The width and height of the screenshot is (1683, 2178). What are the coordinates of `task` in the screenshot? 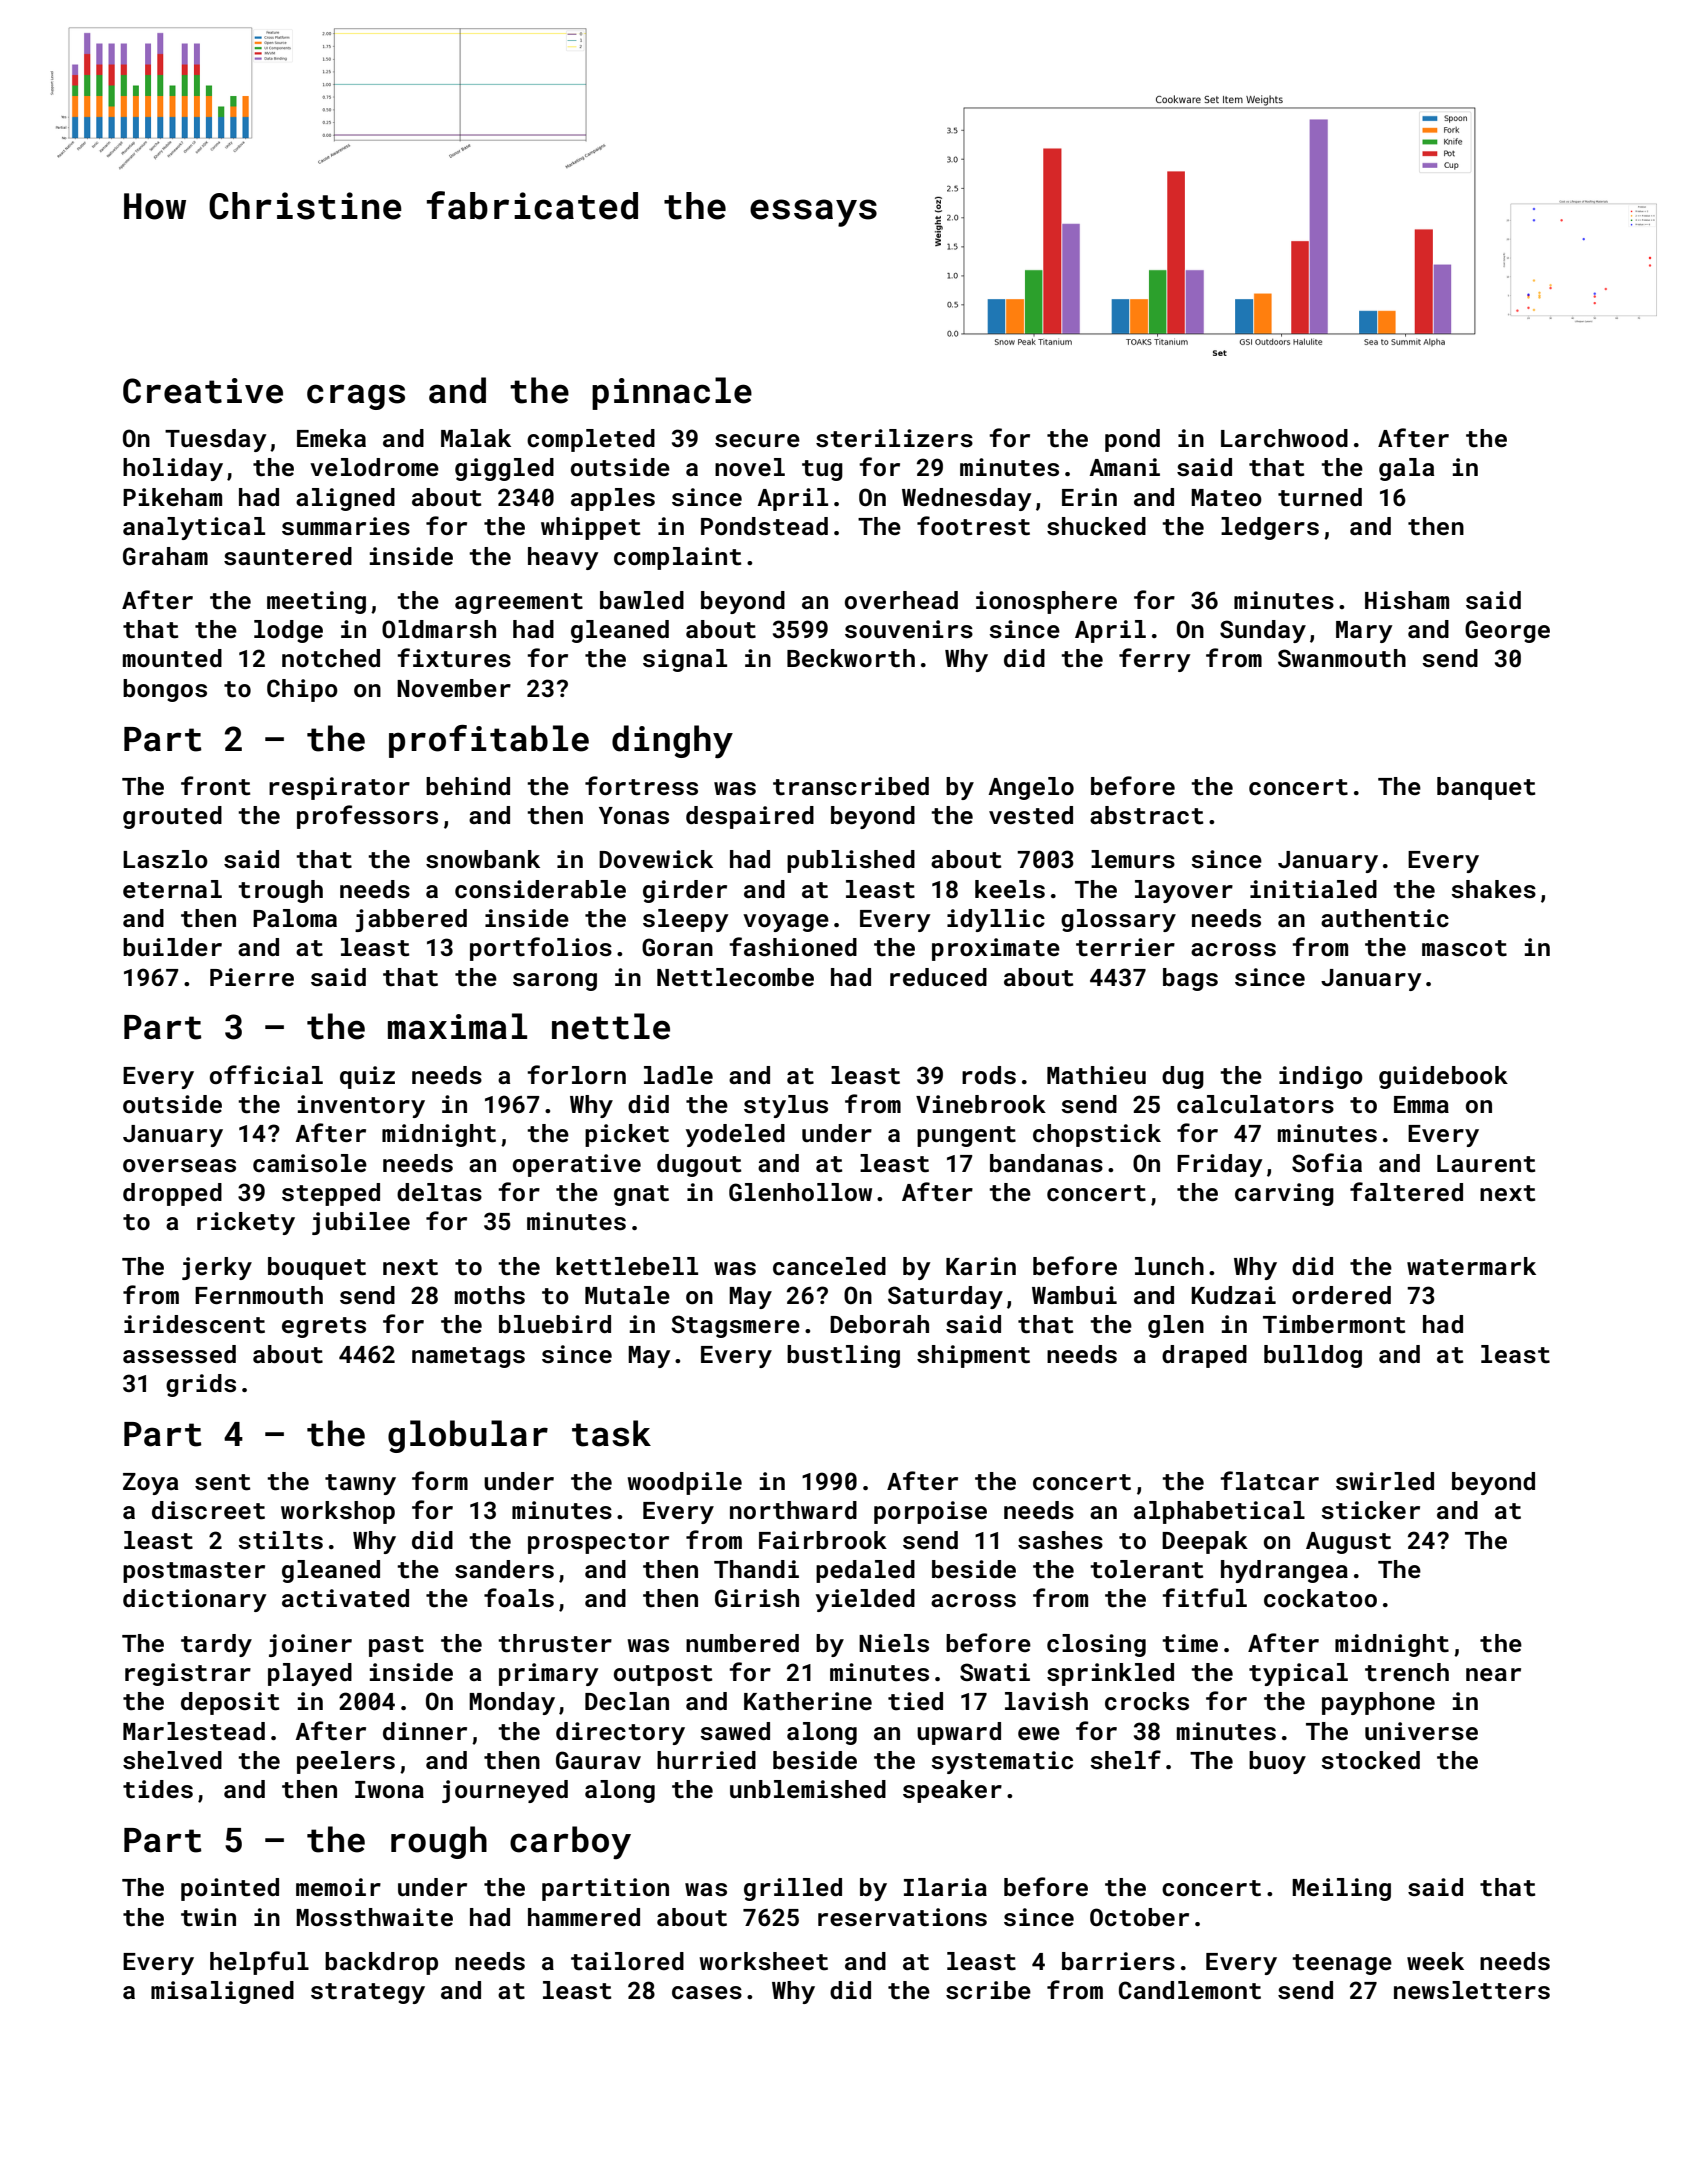 It's located at (611, 1433).
